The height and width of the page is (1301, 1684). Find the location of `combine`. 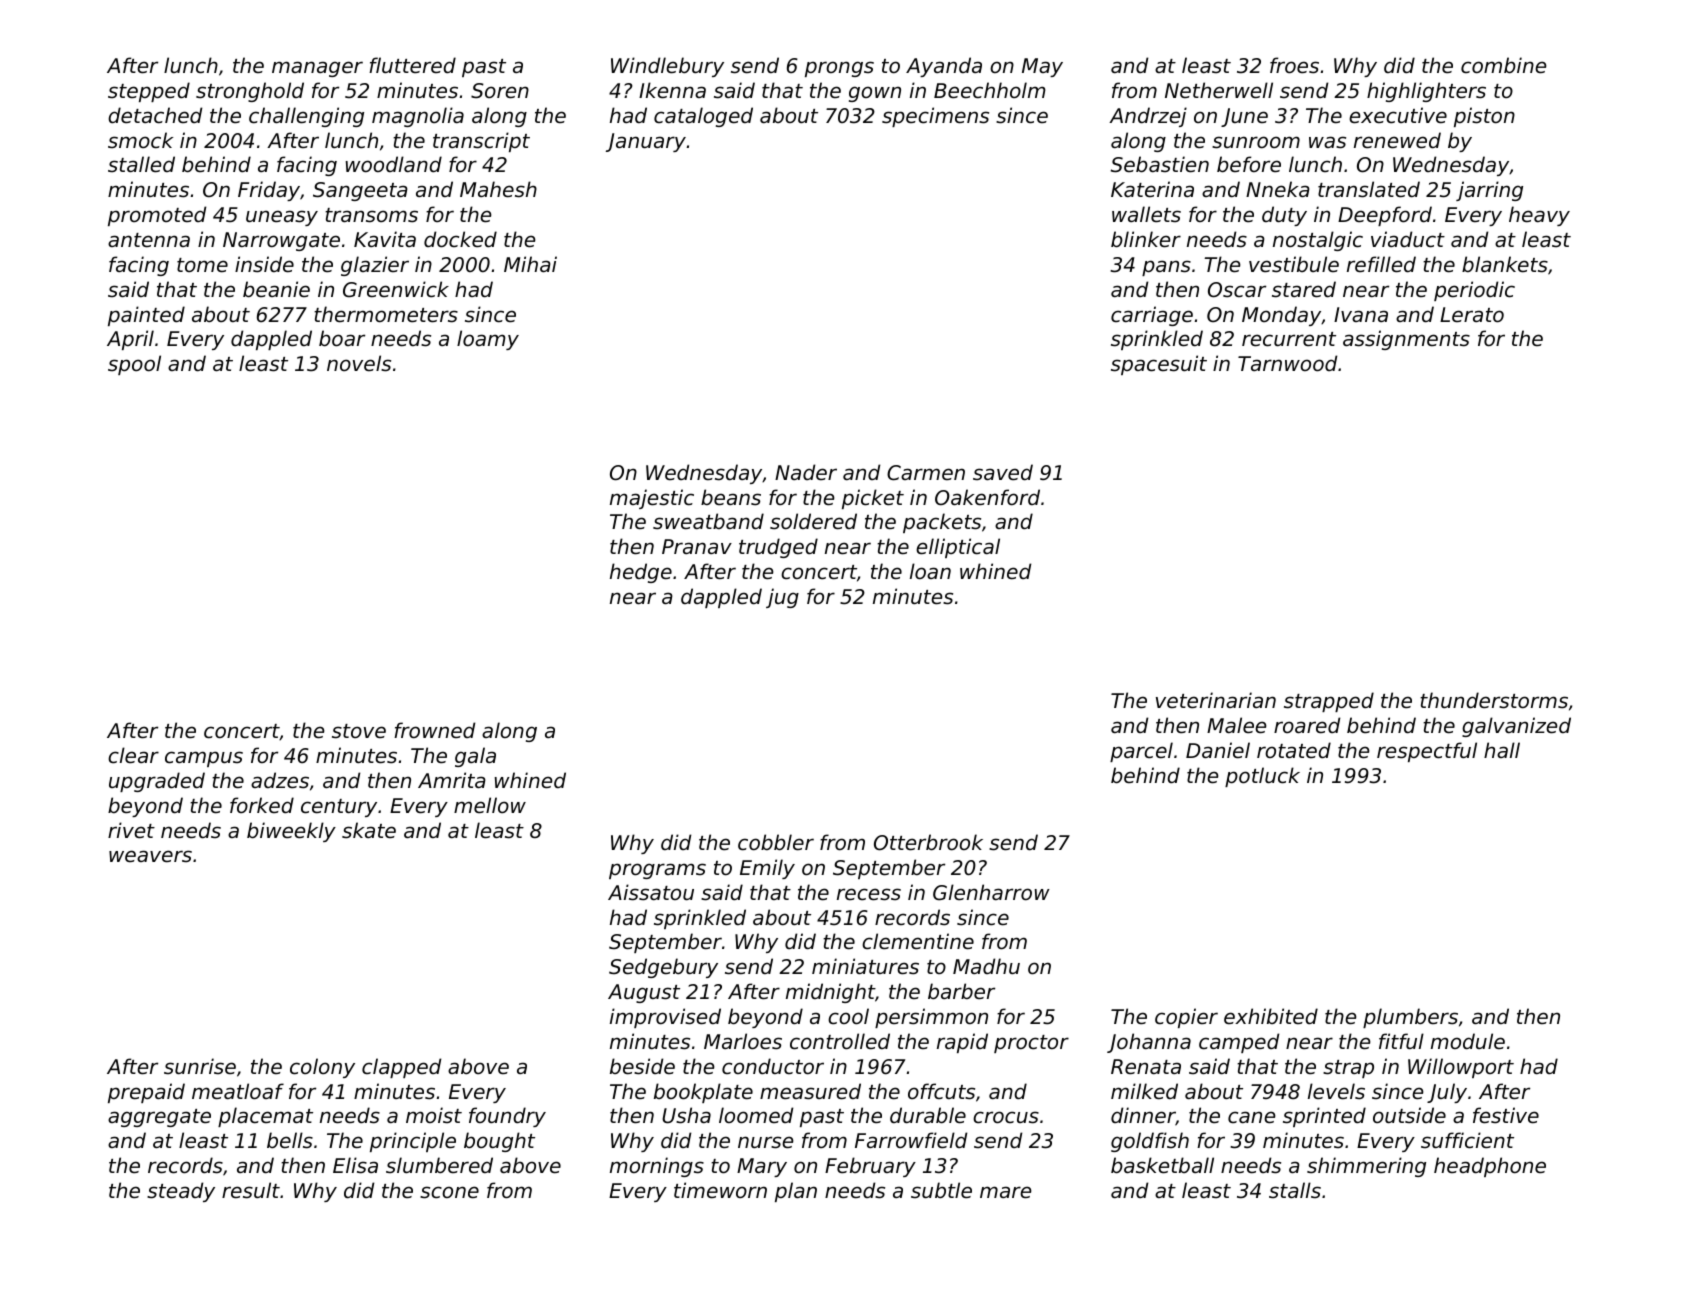

combine is located at coordinates (1504, 65).
